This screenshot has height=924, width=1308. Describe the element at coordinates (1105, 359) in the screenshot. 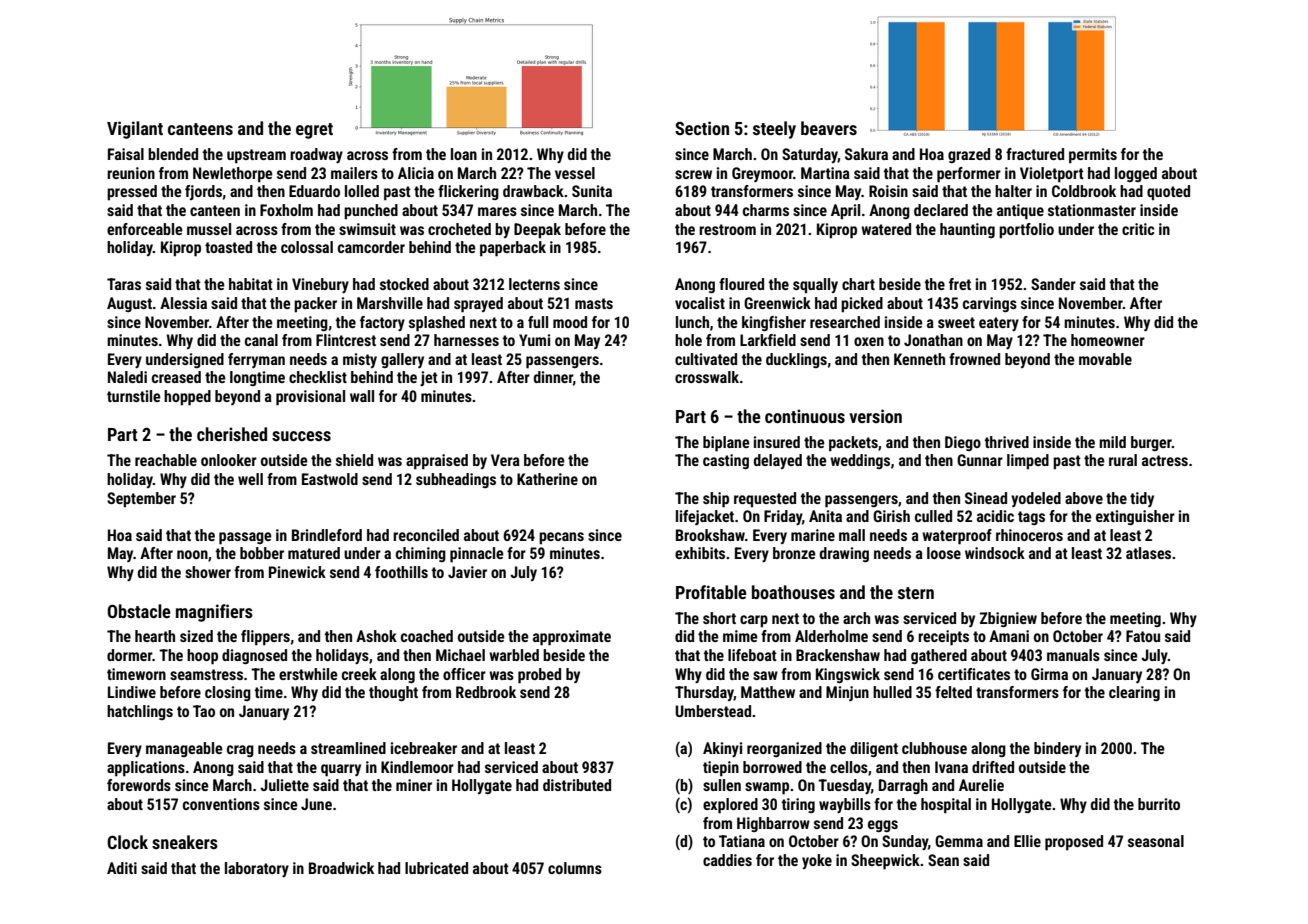

I see `movable` at that location.
